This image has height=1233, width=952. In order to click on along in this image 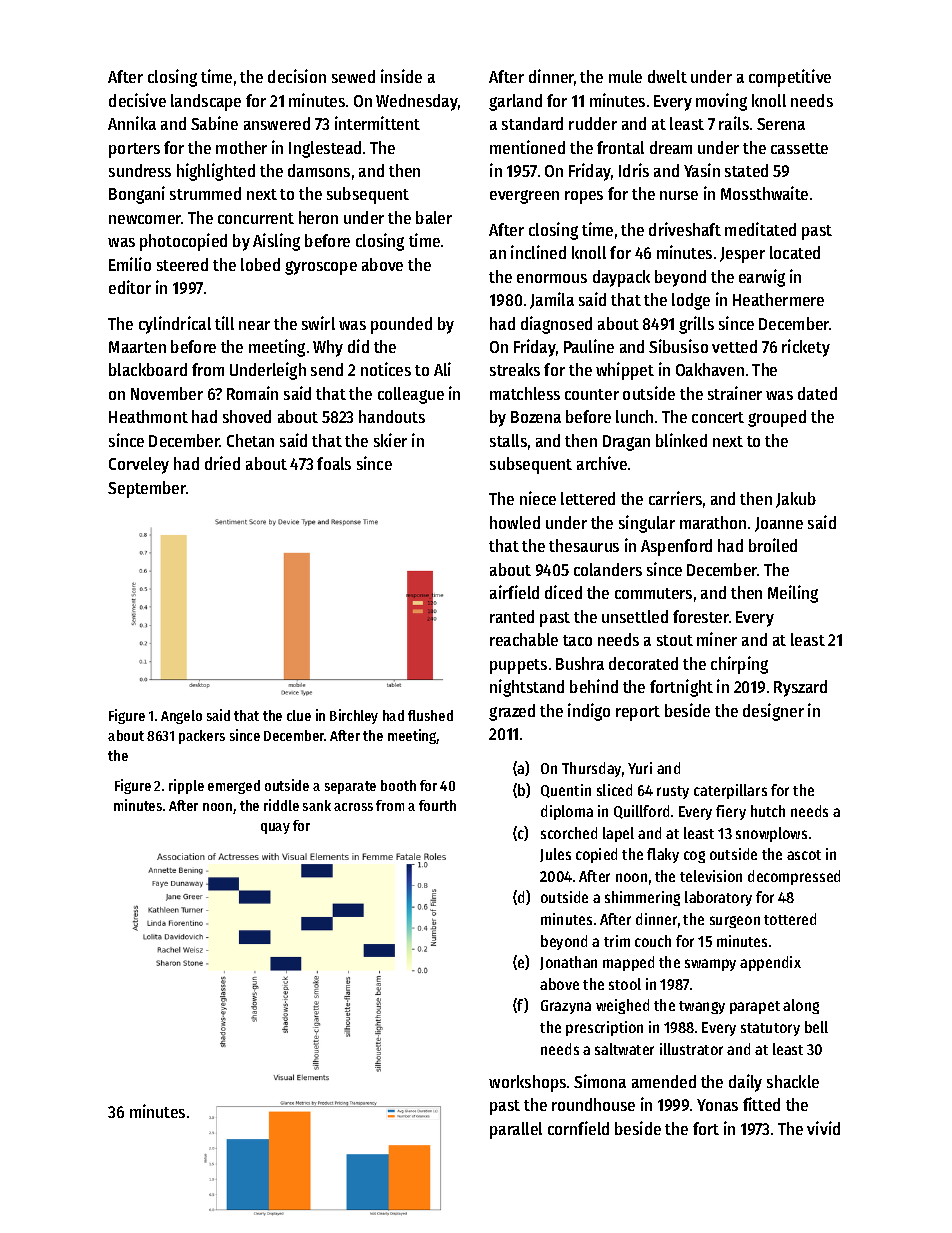, I will do `click(801, 1006)`.
